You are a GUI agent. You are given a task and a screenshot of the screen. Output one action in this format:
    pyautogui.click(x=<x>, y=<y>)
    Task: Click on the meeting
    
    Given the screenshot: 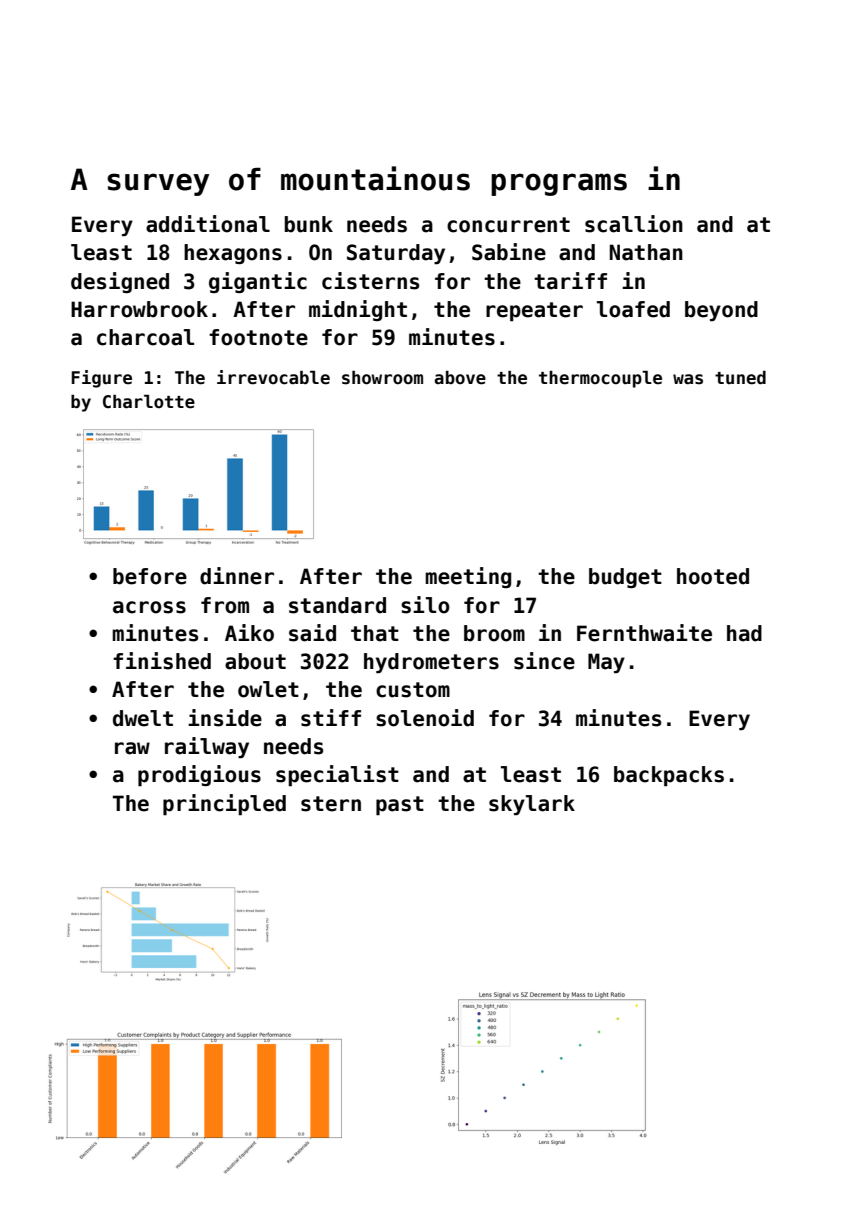 What is the action you would take?
    pyautogui.click(x=468, y=577)
